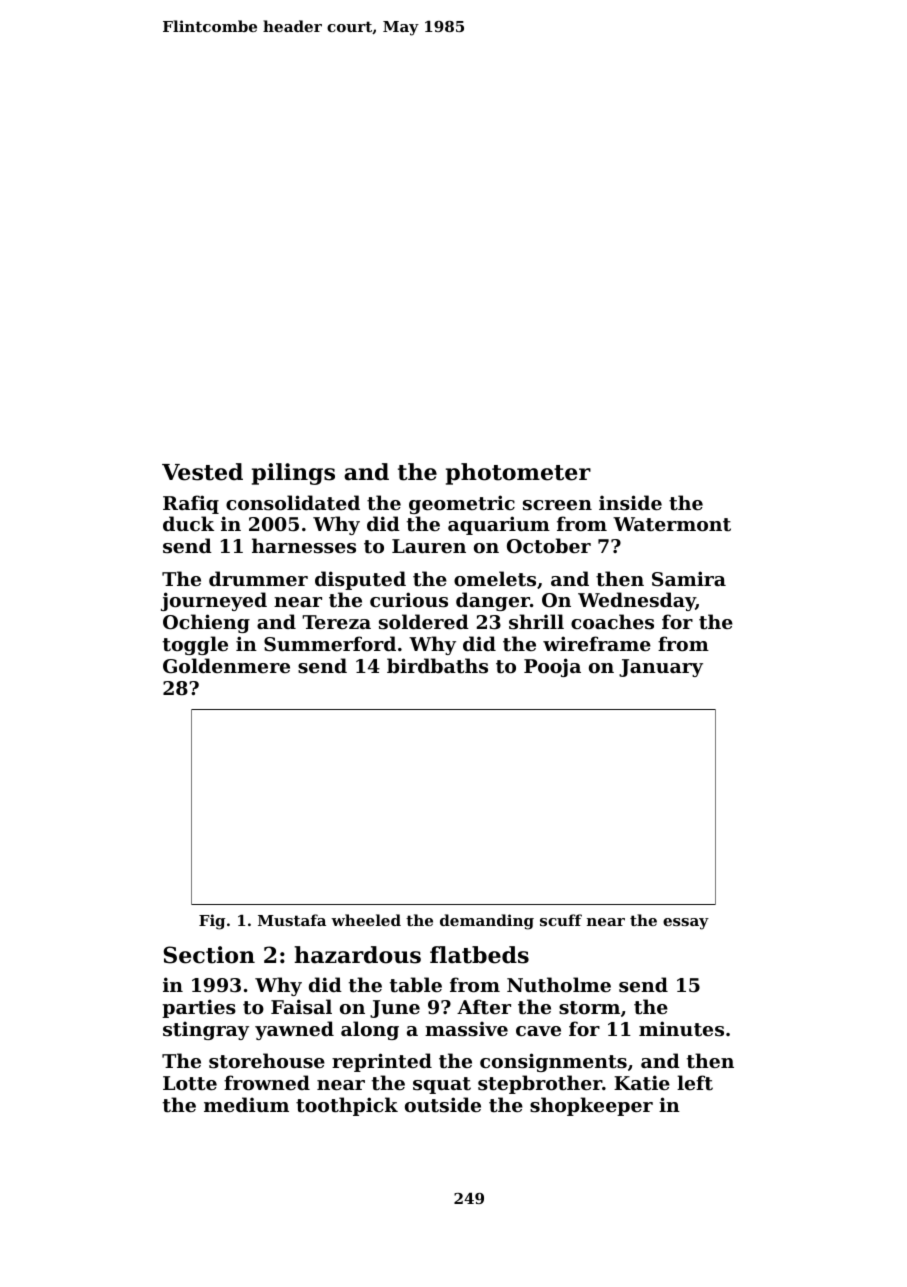 The height and width of the screenshot is (1287, 907). I want to click on journeyed, so click(214, 601).
